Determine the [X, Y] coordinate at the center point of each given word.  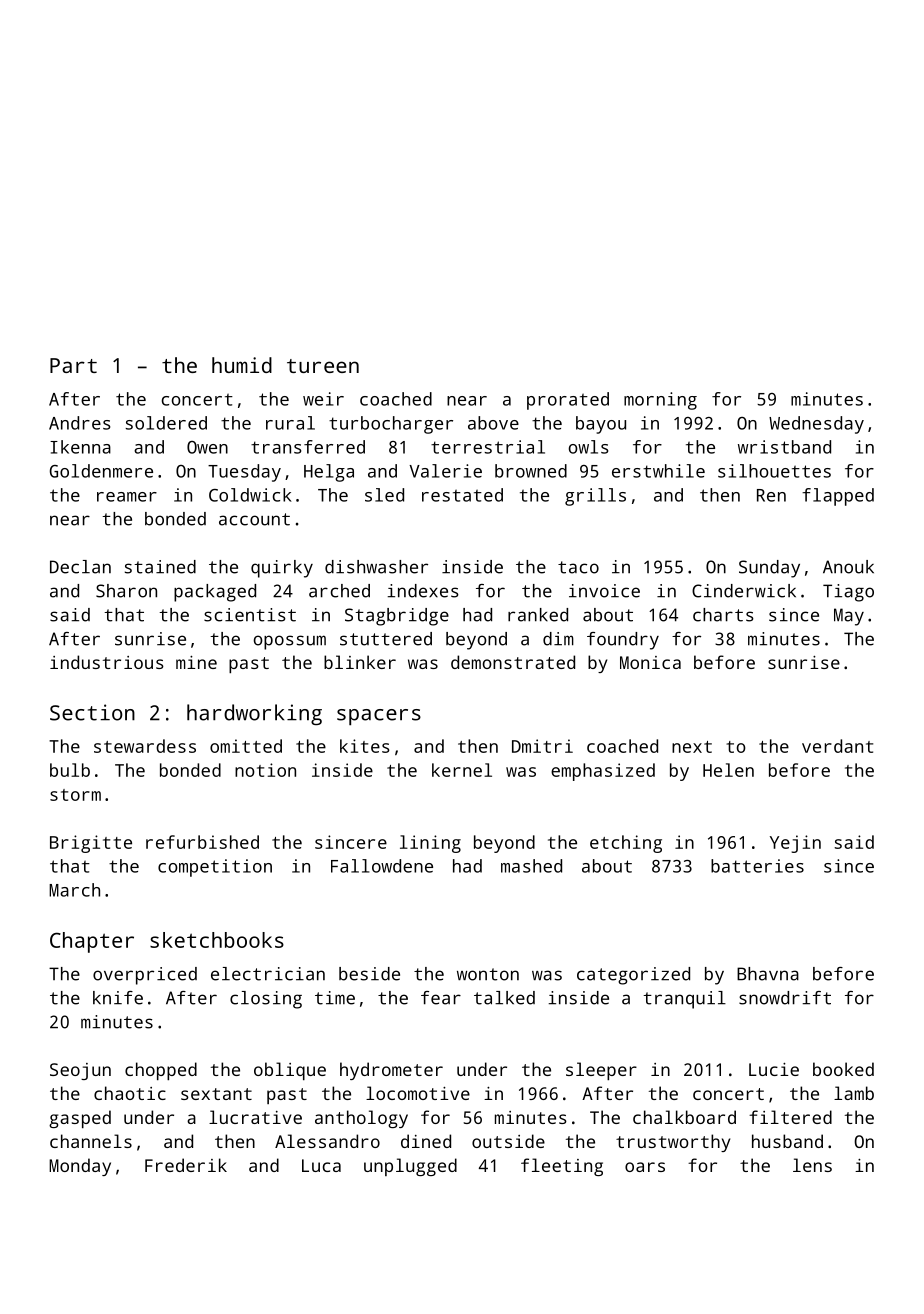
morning [660, 401]
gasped [80, 1119]
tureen [323, 366]
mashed [531, 866]
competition [215, 868]
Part [73, 365]
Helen [728, 770]
